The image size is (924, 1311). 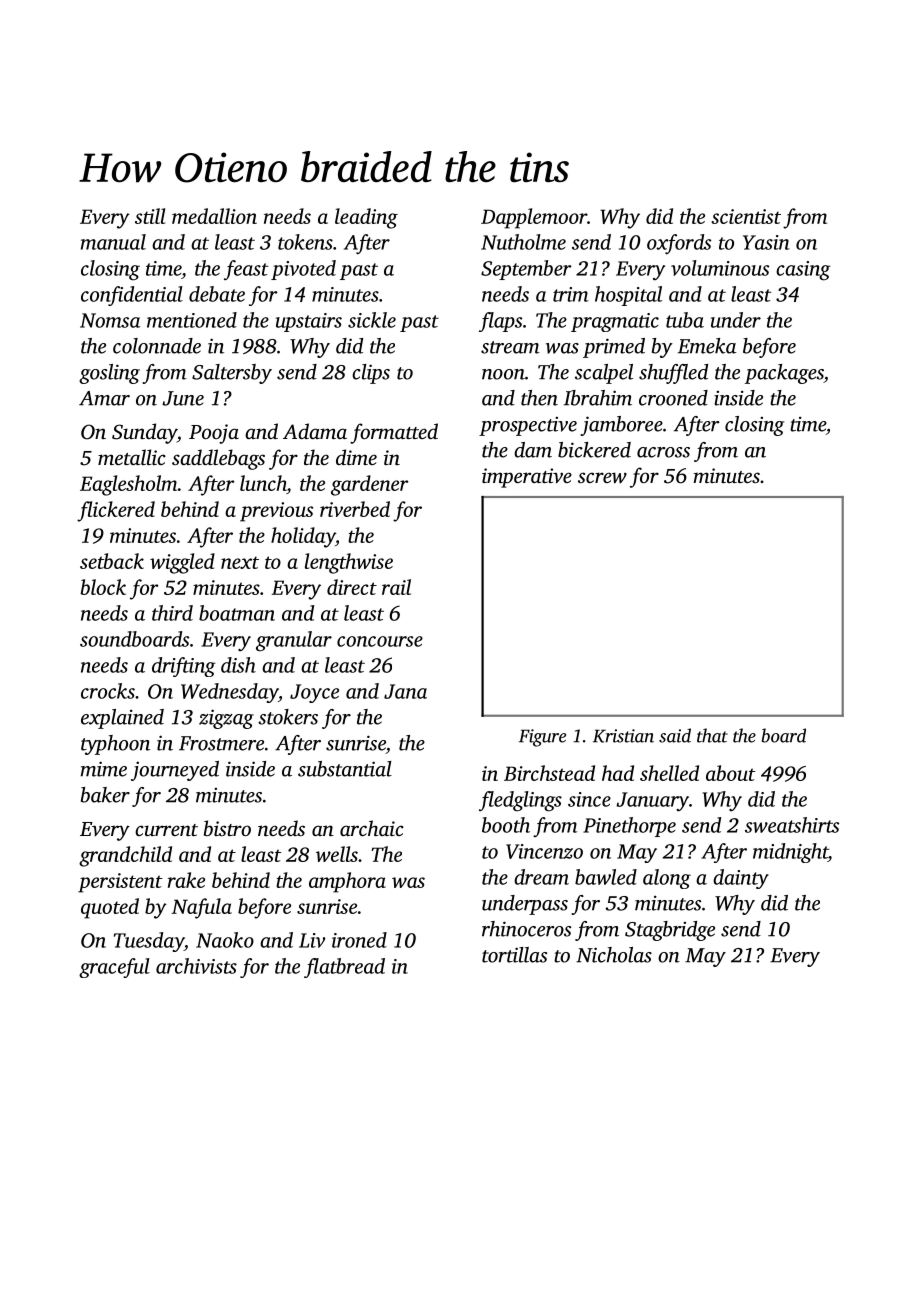 What do you see at coordinates (315, 431) in the image?
I see `Adama` at bounding box center [315, 431].
